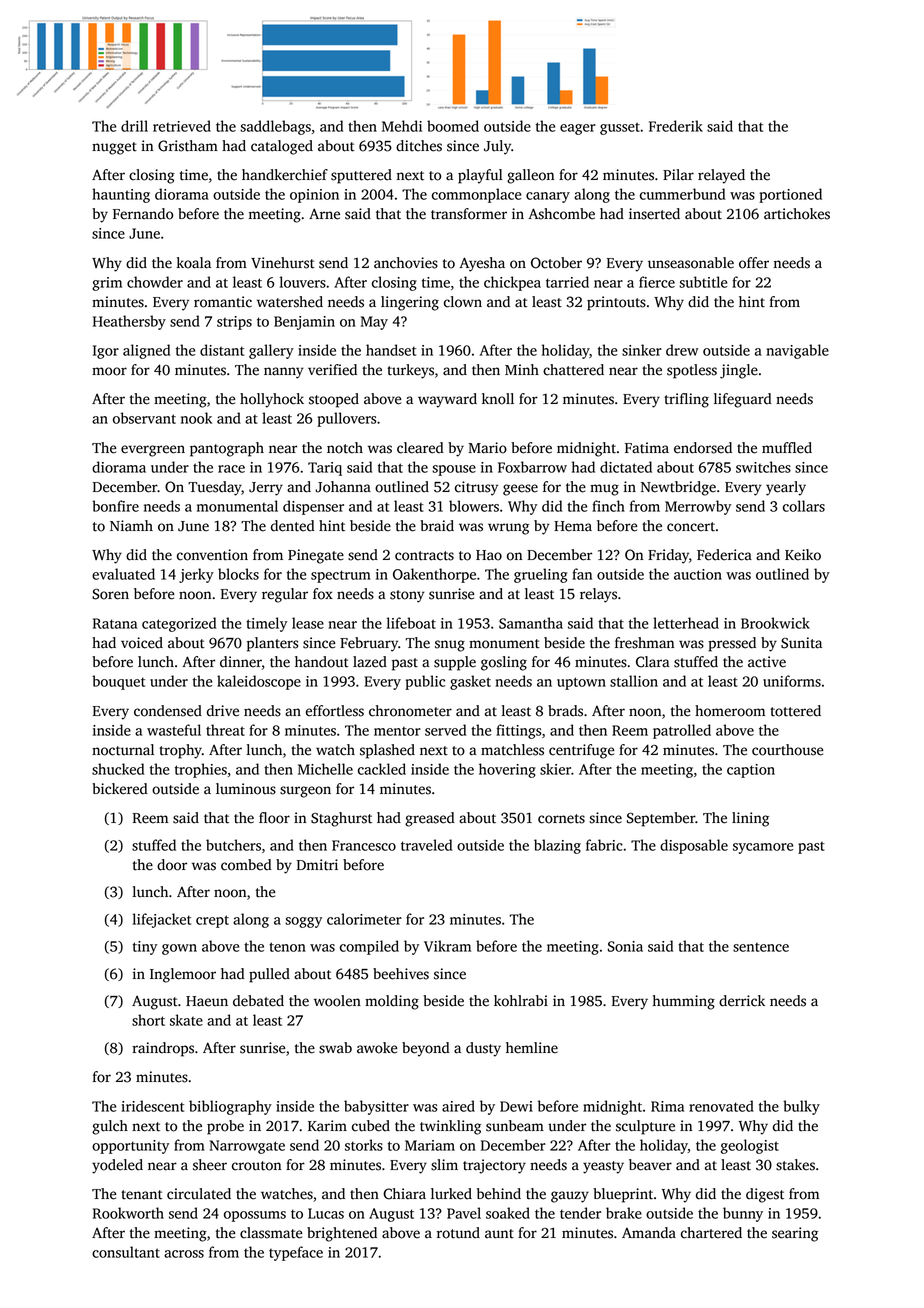 This document has width=924, height=1308. Describe the element at coordinates (453, 126) in the document. I see `boomed` at that location.
